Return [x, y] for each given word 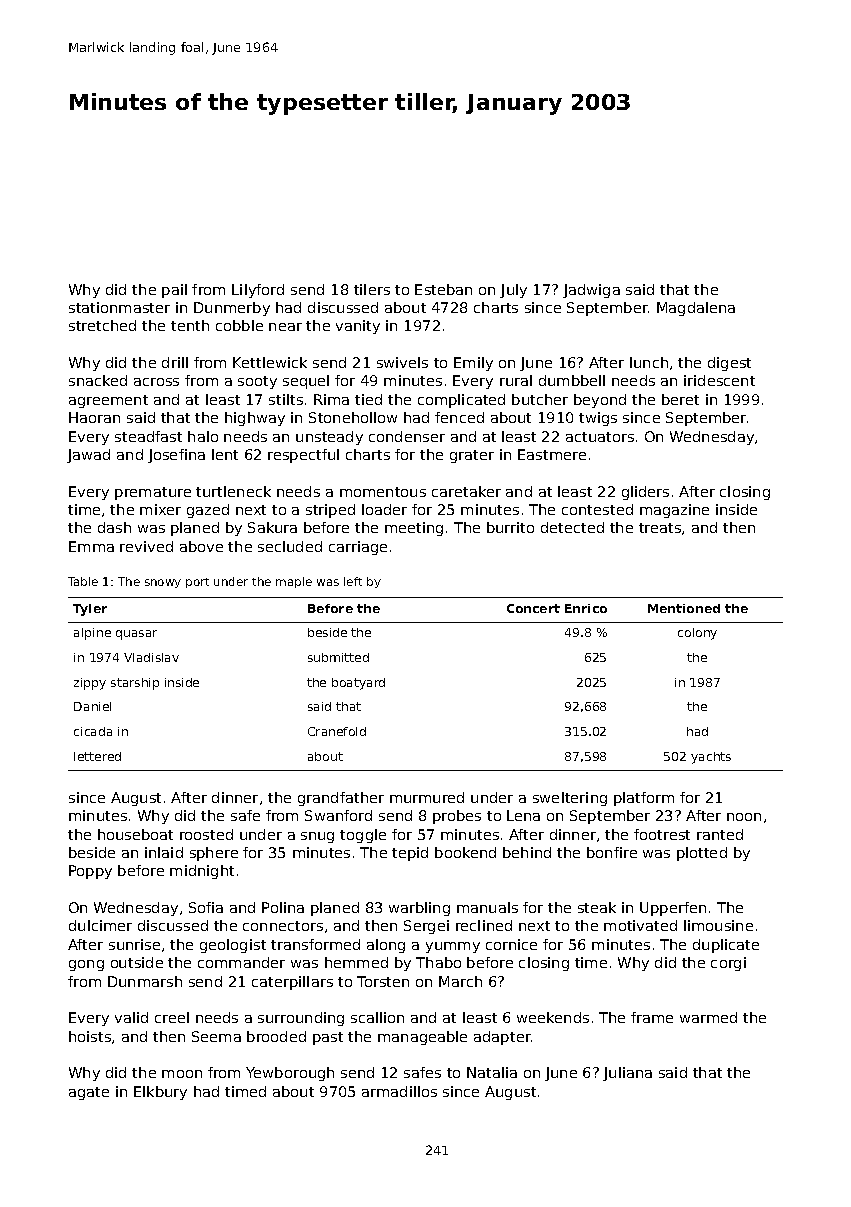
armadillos [399, 1091]
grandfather [341, 799]
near [285, 327]
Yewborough [290, 1074]
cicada [93, 731]
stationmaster [119, 307]
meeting [414, 529]
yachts [711, 758]
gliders [645, 493]
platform [644, 799]
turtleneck [233, 491]
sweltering [570, 799]
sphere [214, 854]
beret [680, 399]
